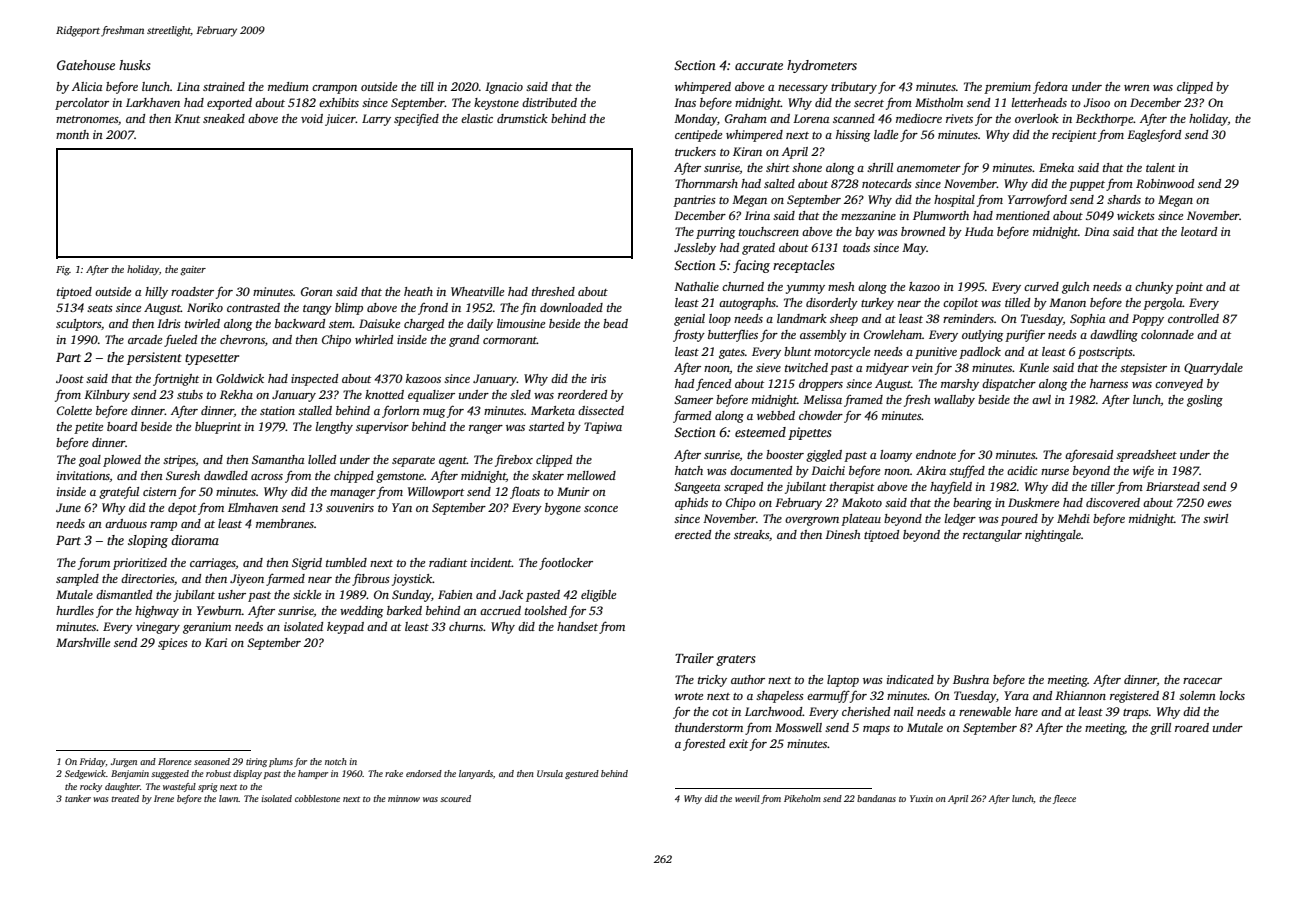  Describe the element at coordinates (1137, 88) in the screenshot. I see `wren` at that location.
